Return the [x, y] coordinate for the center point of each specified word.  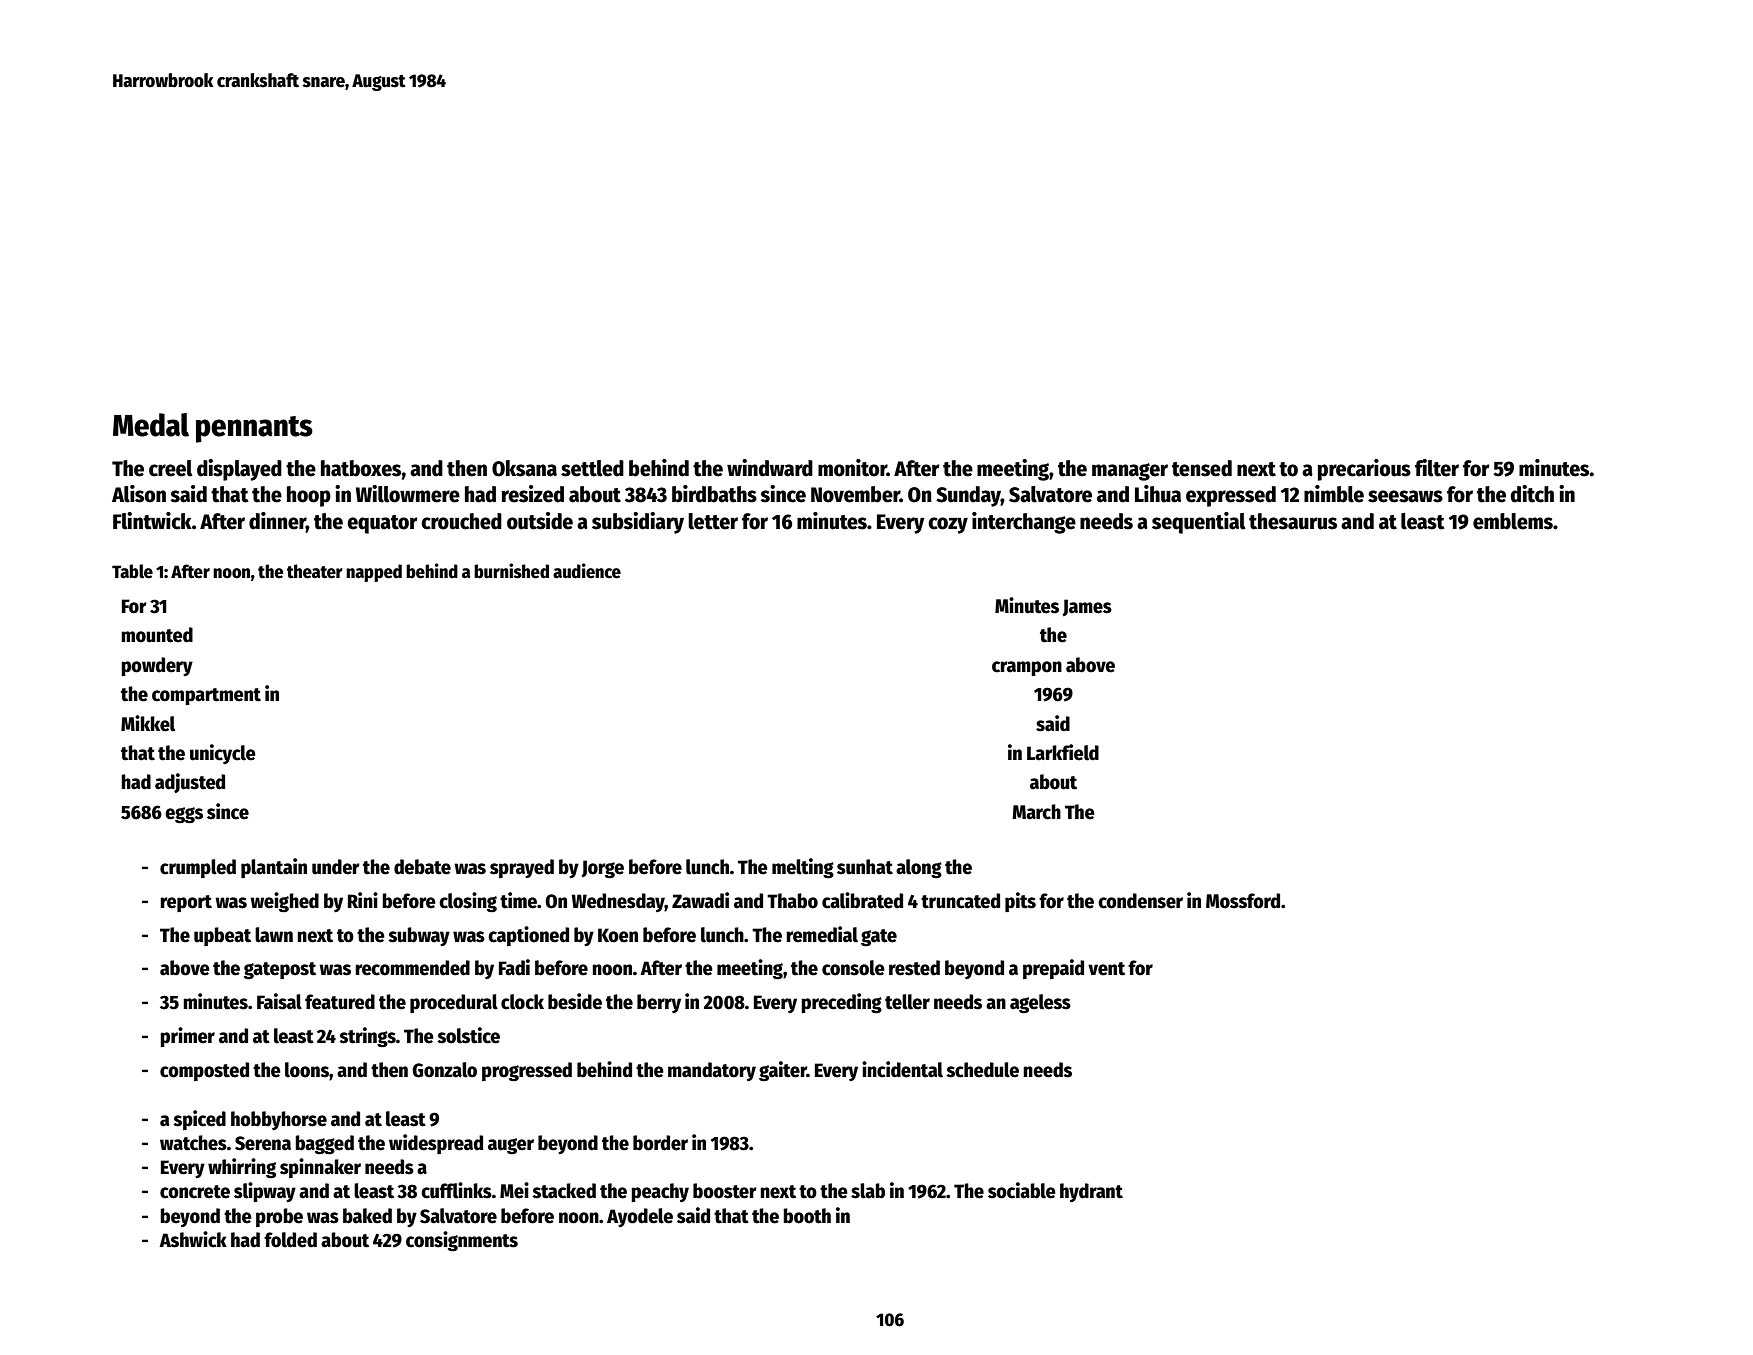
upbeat [222, 936]
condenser [1140, 901]
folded [290, 1240]
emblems [1513, 521]
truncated [960, 901]
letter [713, 521]
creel [171, 468]
